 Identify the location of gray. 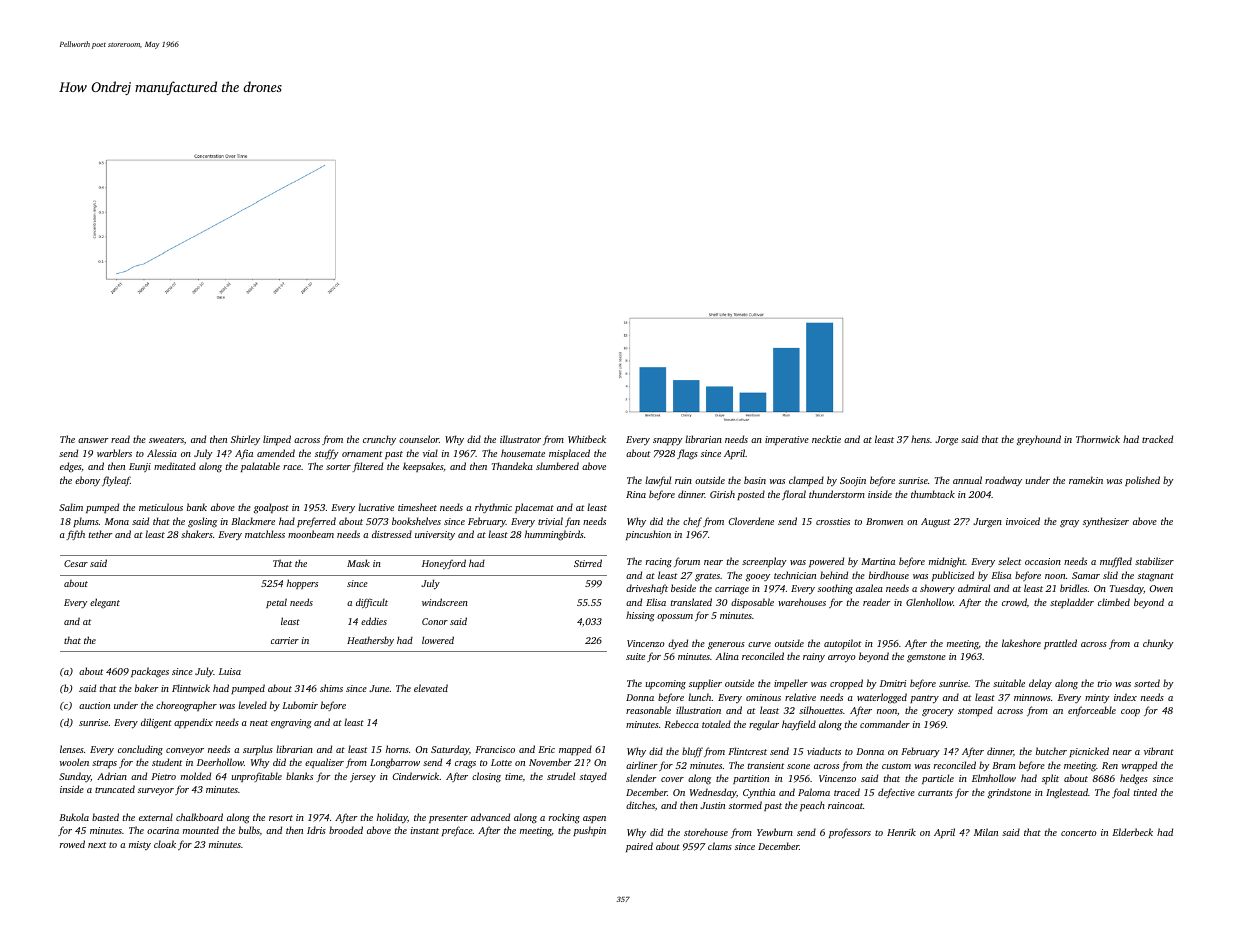
(1069, 524).
